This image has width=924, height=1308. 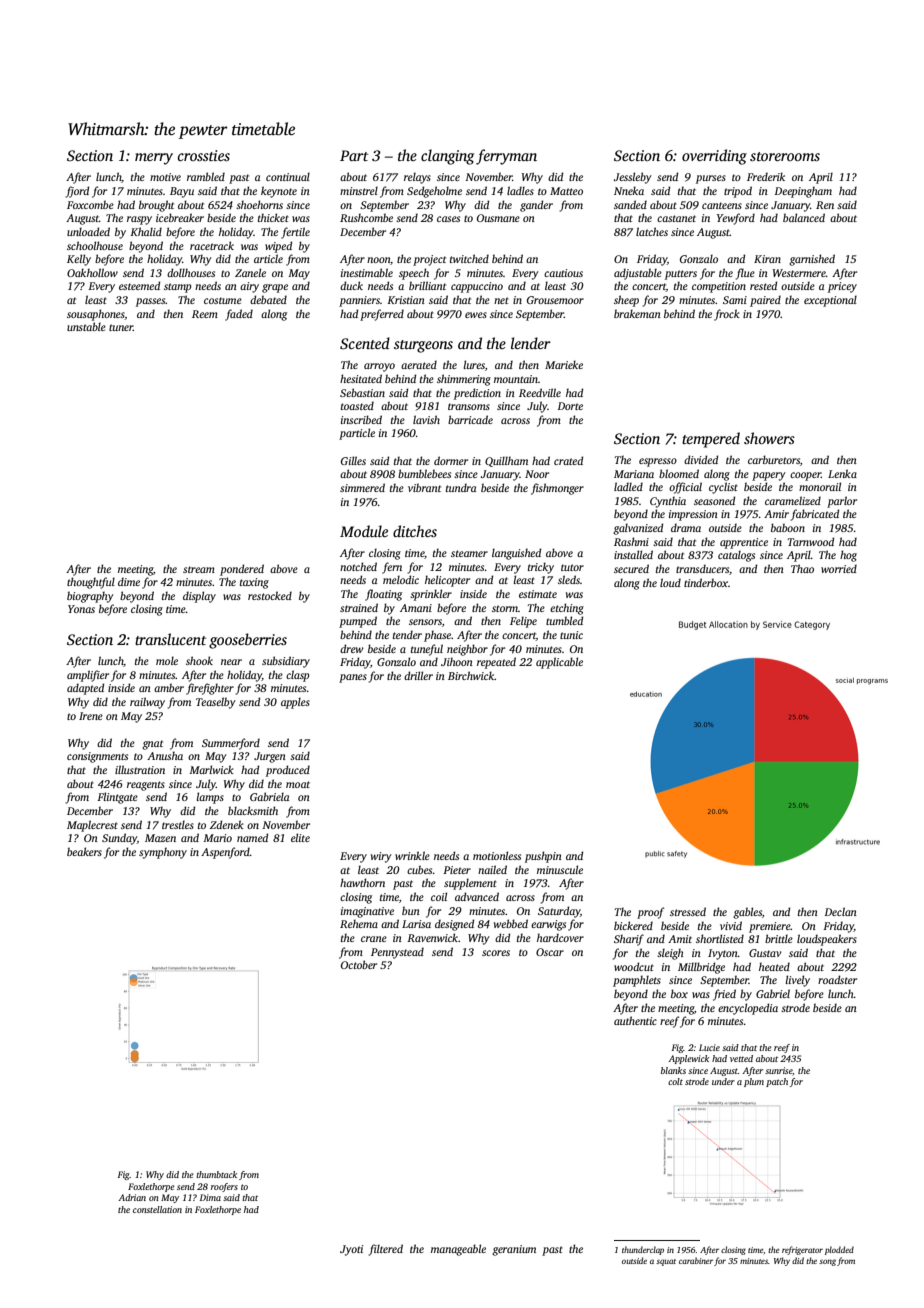 What do you see at coordinates (121, 327) in the image?
I see `tuner` at bounding box center [121, 327].
